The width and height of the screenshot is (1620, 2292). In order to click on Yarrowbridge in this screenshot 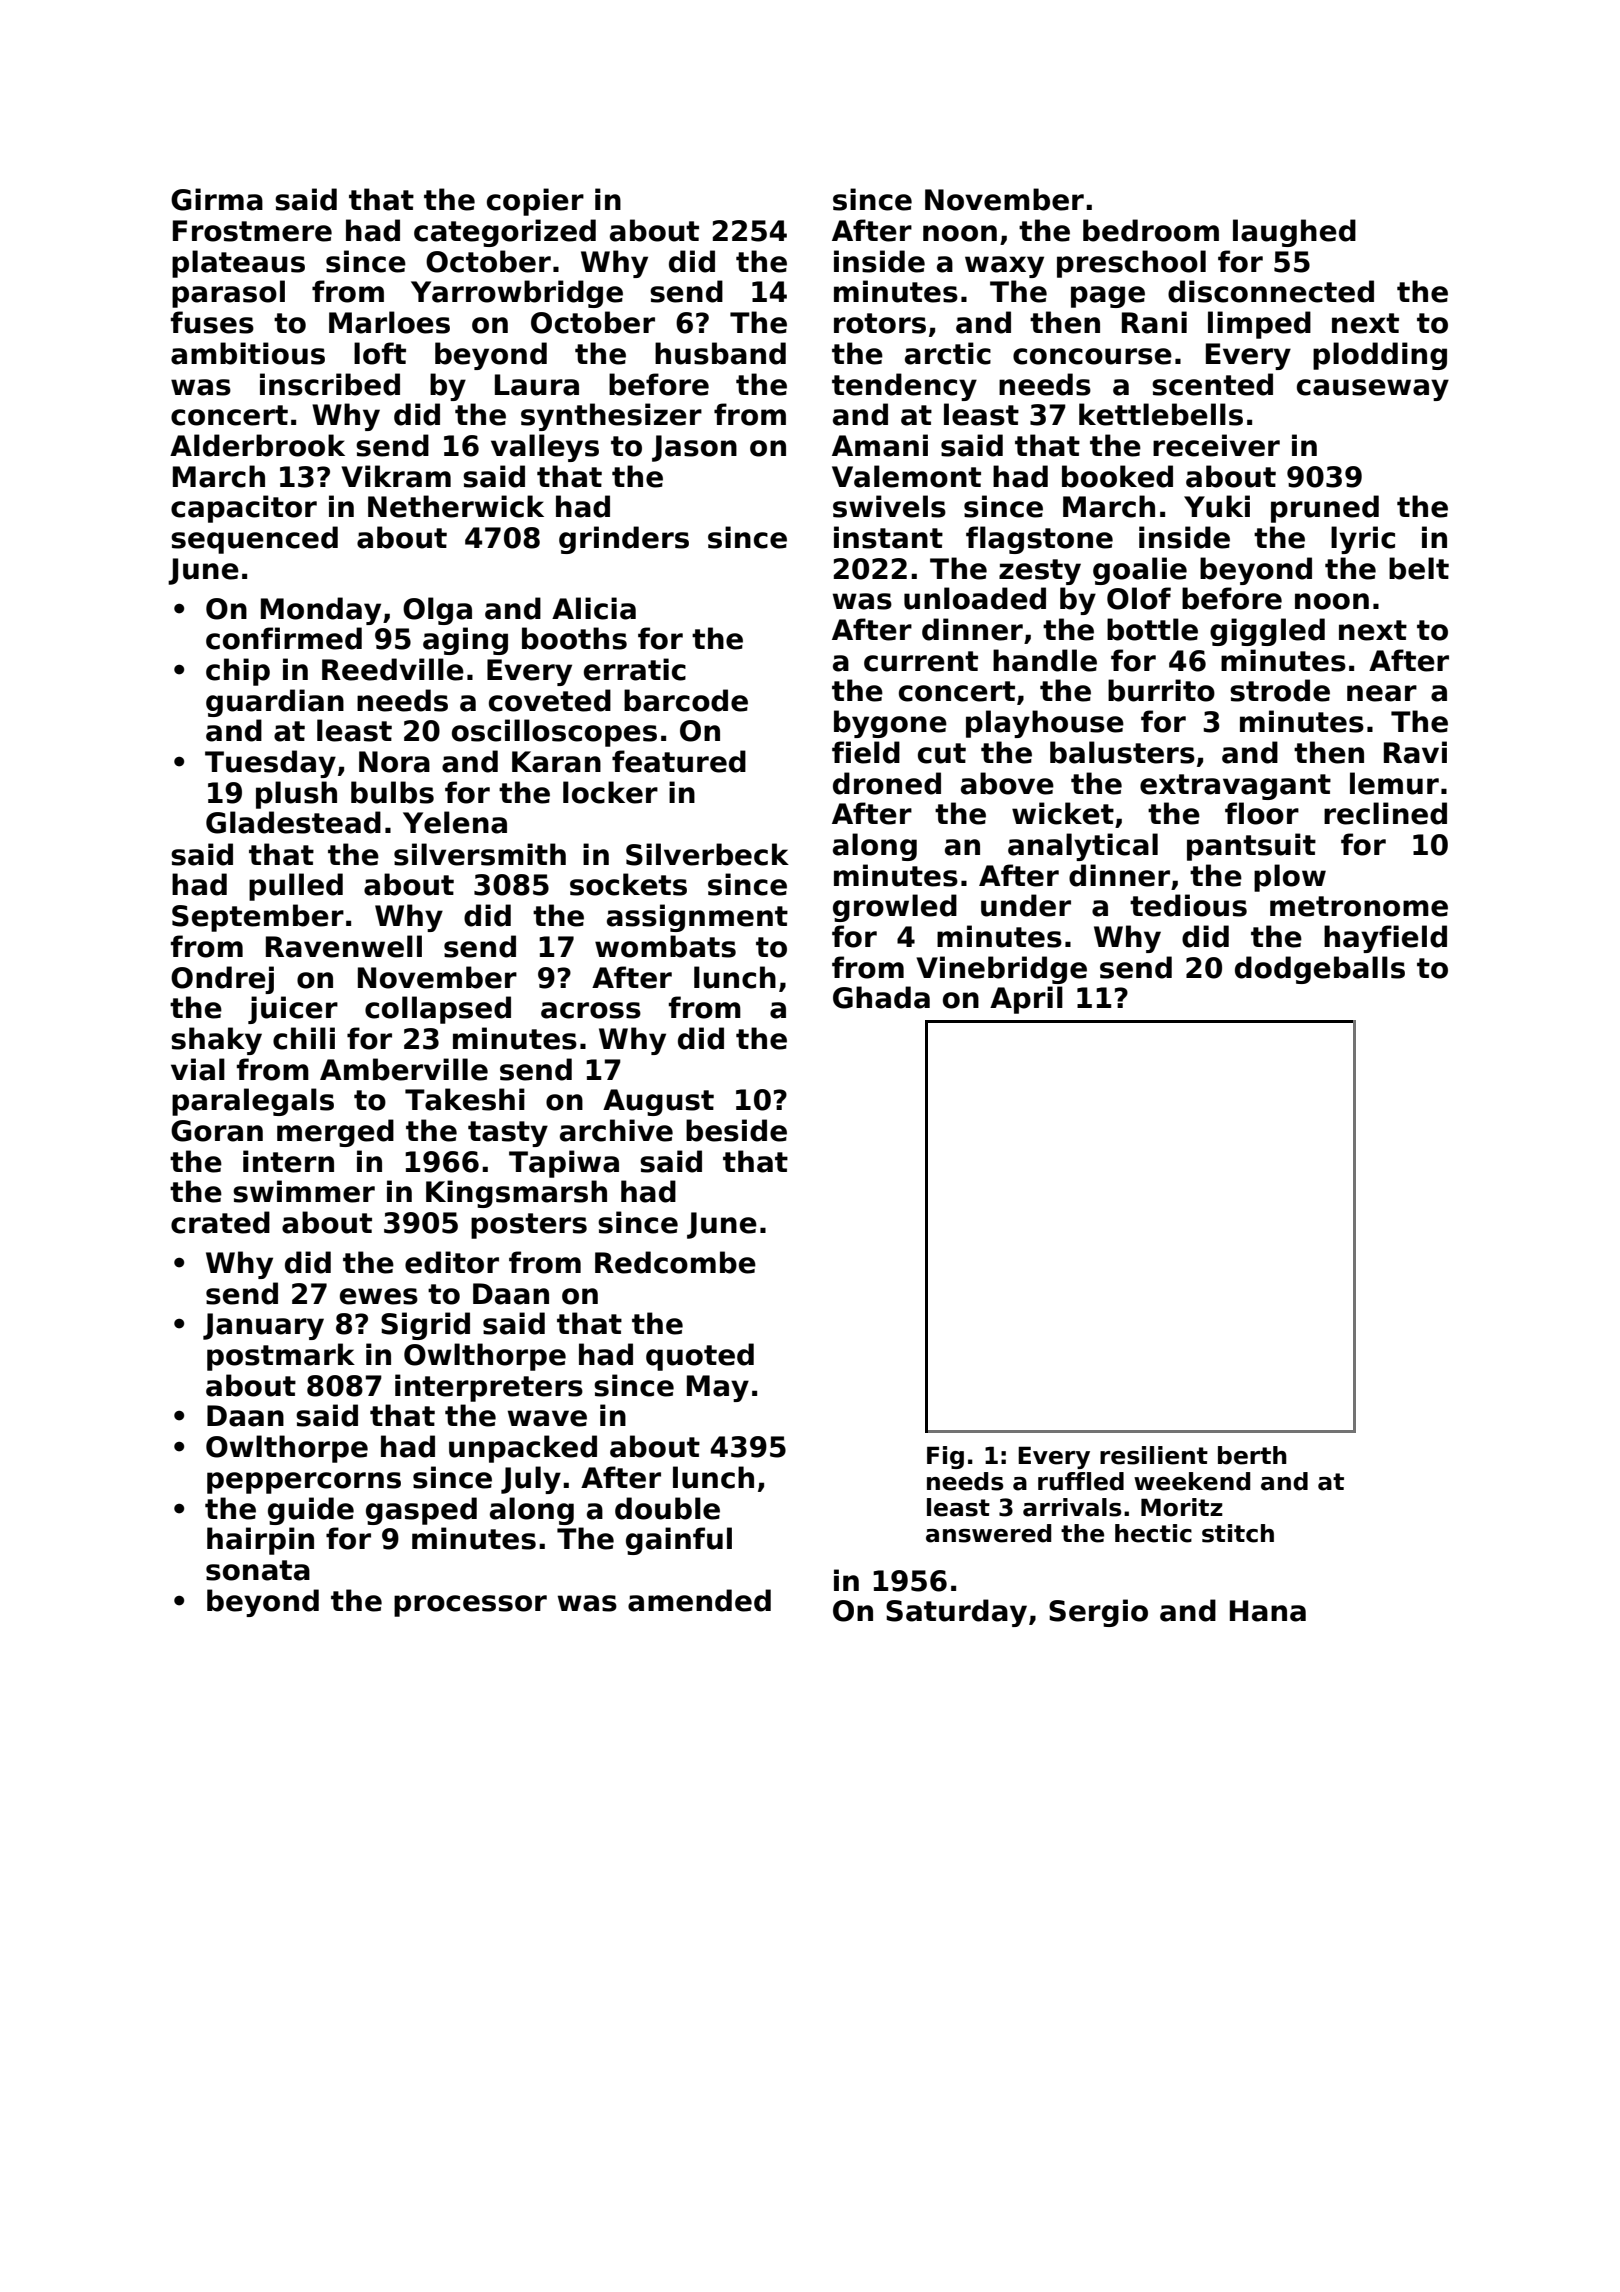, I will do `click(517, 294)`.
